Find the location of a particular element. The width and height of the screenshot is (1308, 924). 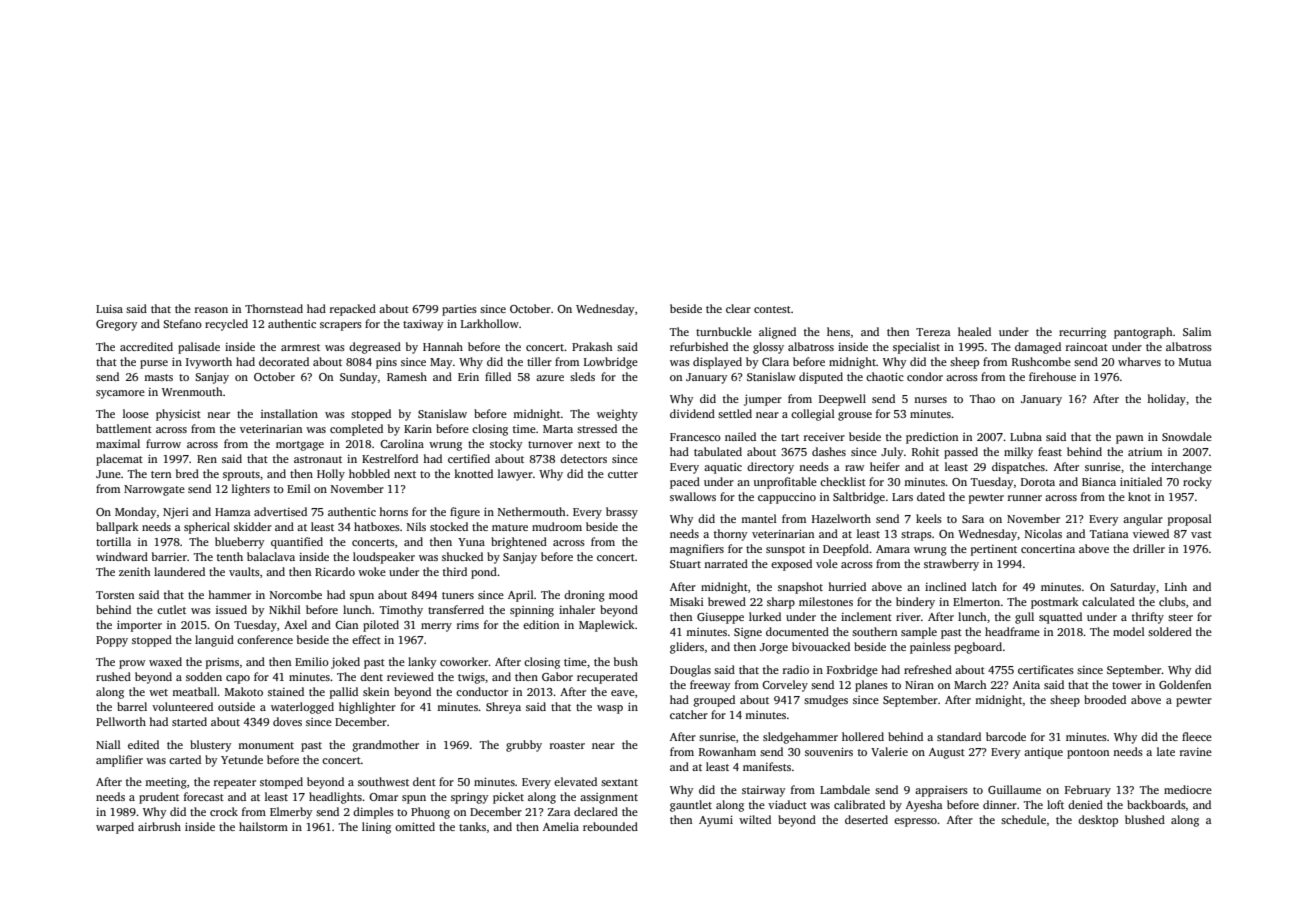

Salim is located at coordinates (1197, 331).
